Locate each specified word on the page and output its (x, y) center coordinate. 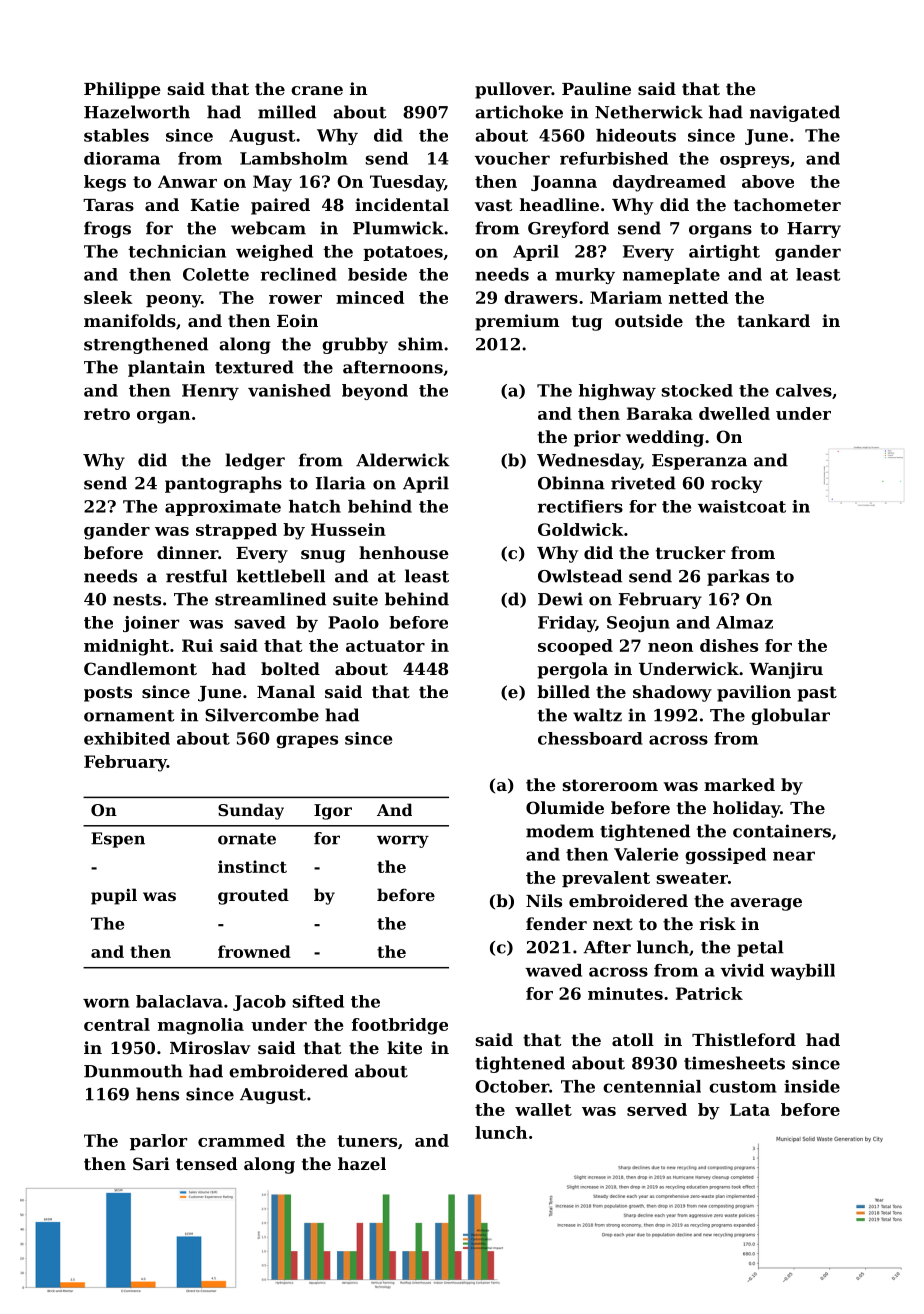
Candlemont (140, 668)
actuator (385, 646)
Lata (750, 1109)
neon (670, 647)
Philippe (122, 90)
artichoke (519, 112)
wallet (543, 1109)
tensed (207, 1163)
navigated (795, 113)
